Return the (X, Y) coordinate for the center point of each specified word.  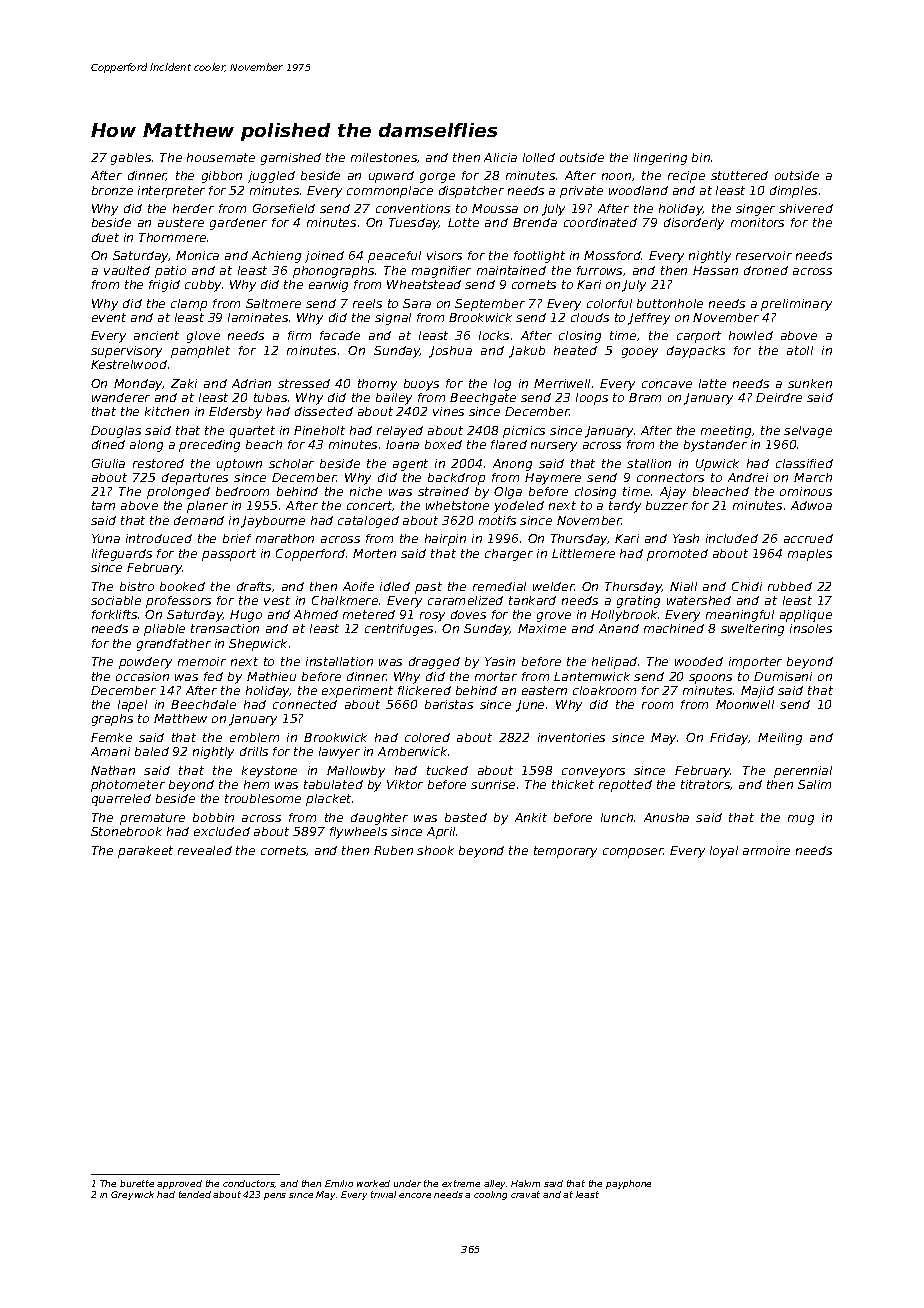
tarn (103, 505)
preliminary (796, 305)
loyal (724, 852)
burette (137, 1183)
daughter (379, 819)
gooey (640, 353)
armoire (766, 850)
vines (448, 411)
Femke (111, 737)
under (407, 1183)
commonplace (390, 192)
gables (131, 159)
